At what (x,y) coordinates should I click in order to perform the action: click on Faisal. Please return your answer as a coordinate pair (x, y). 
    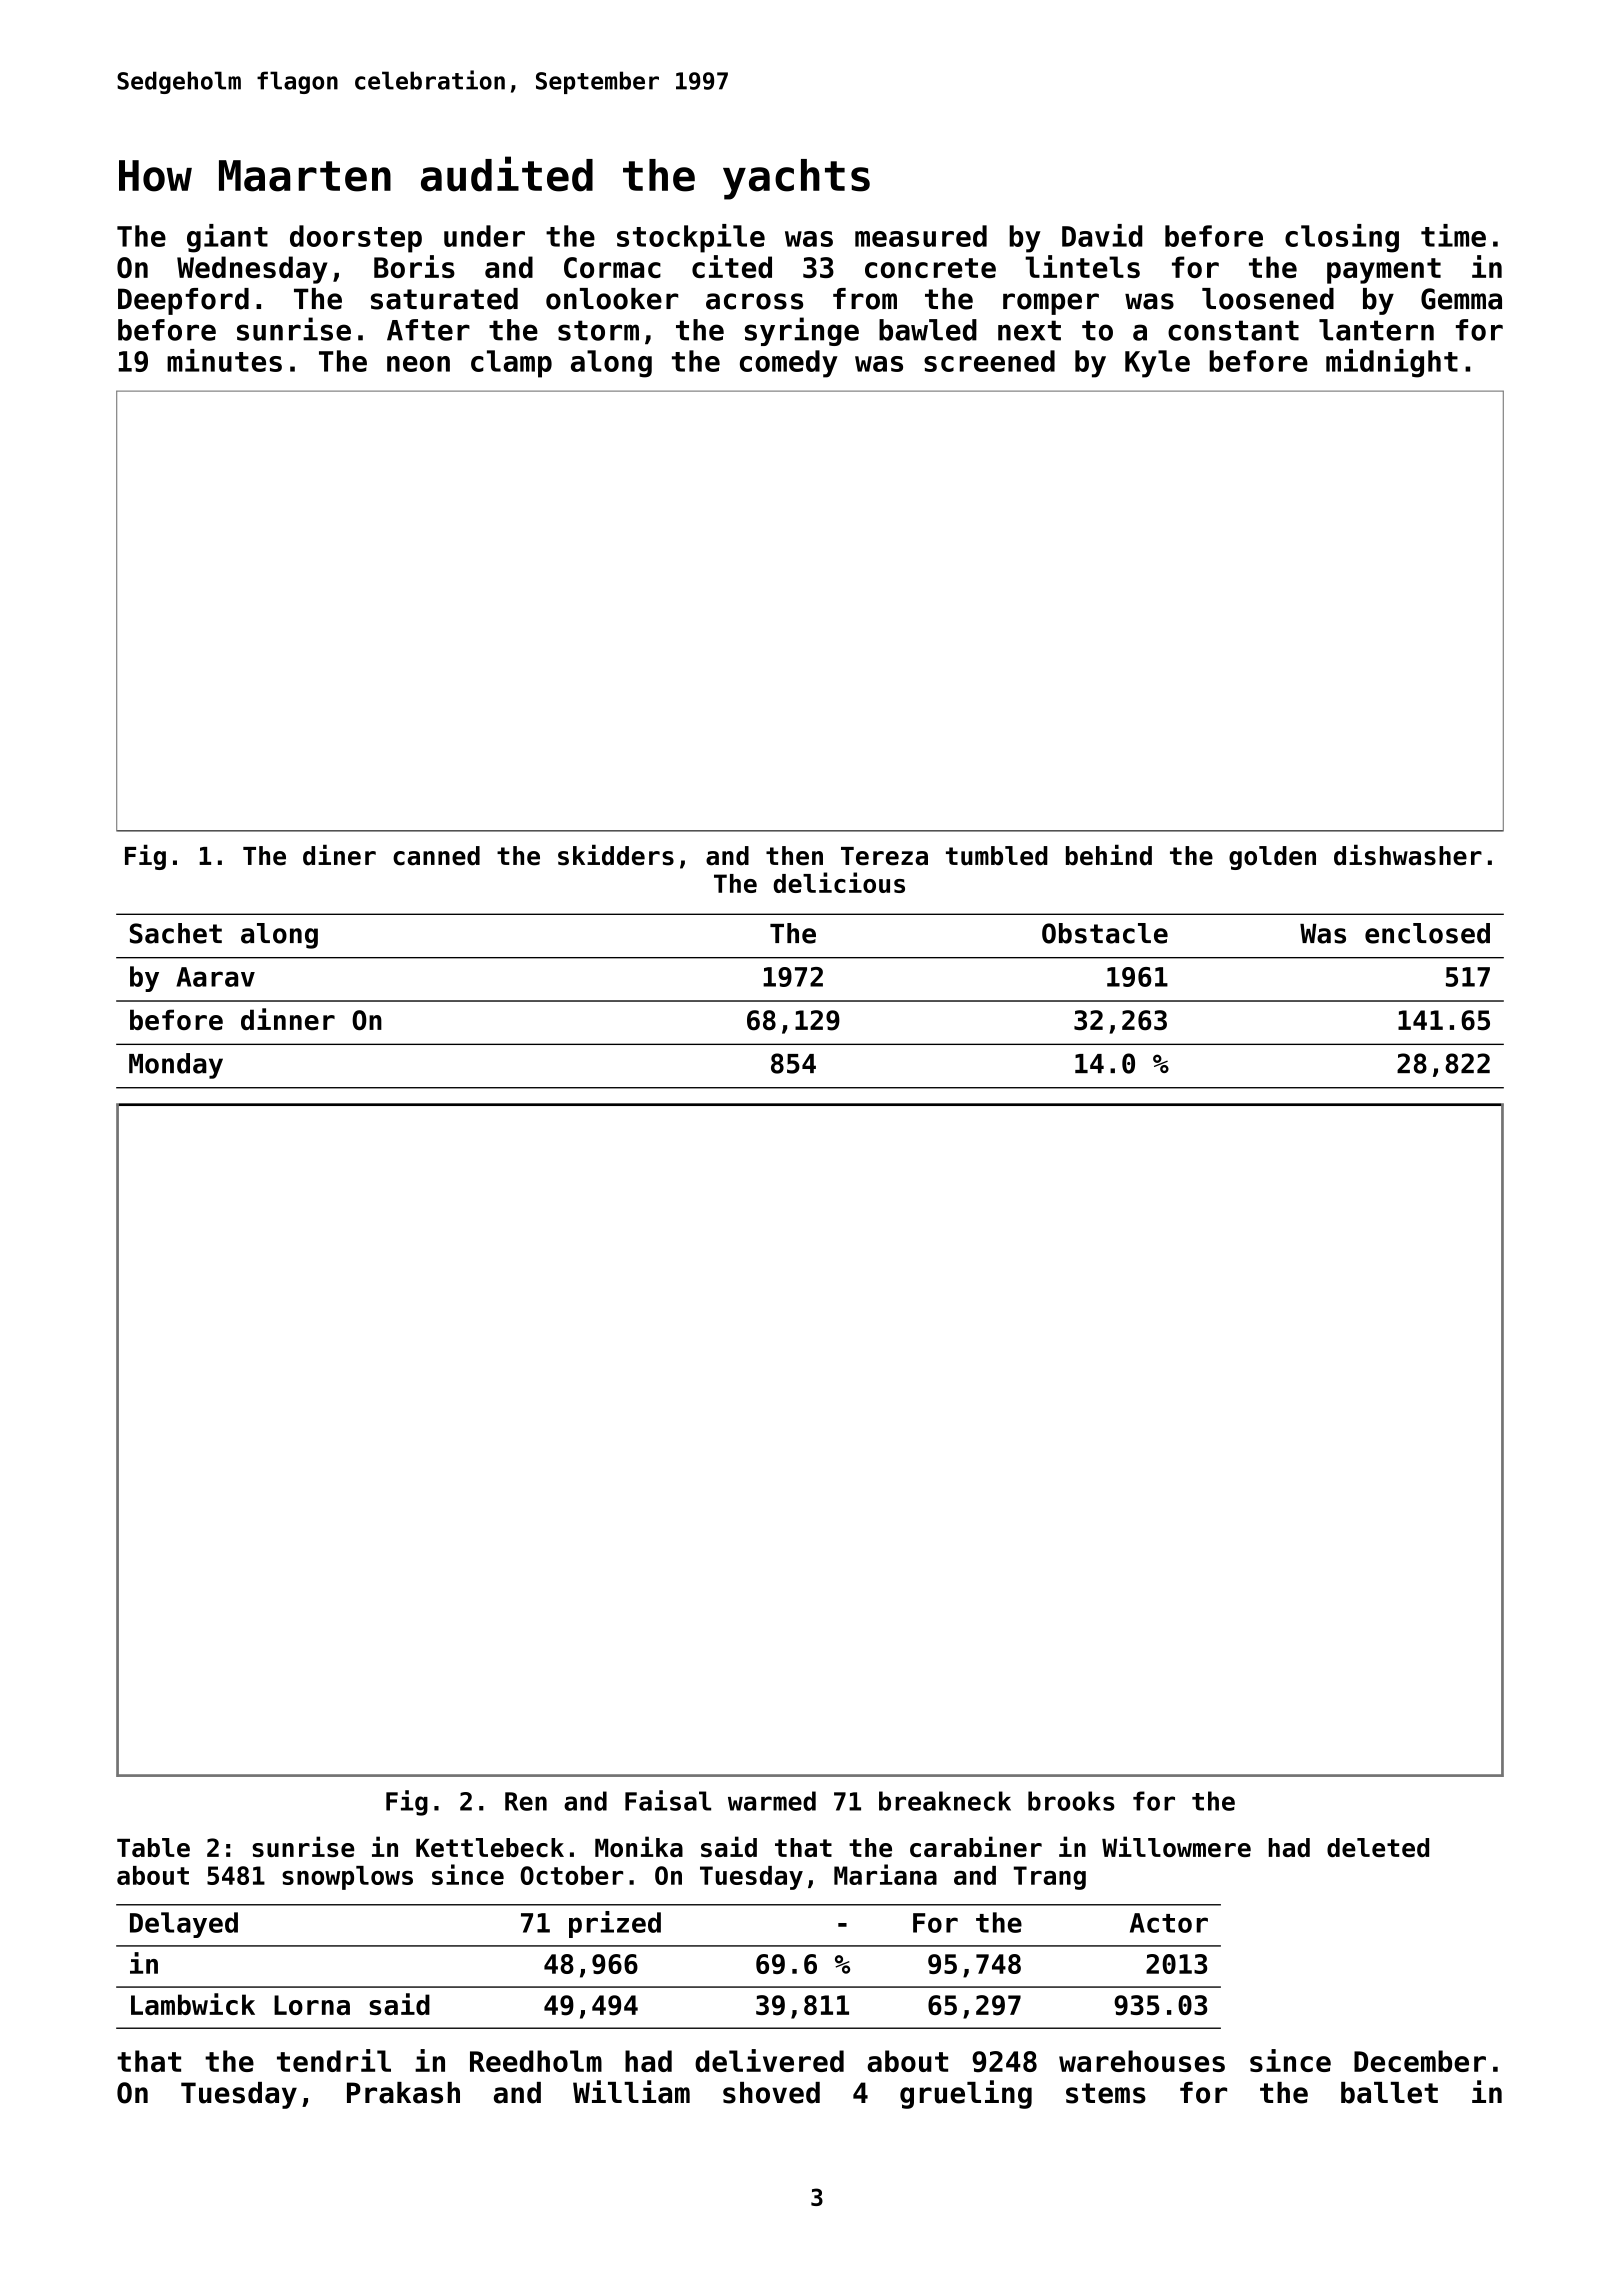
    Looking at the image, I should click on (668, 1800).
